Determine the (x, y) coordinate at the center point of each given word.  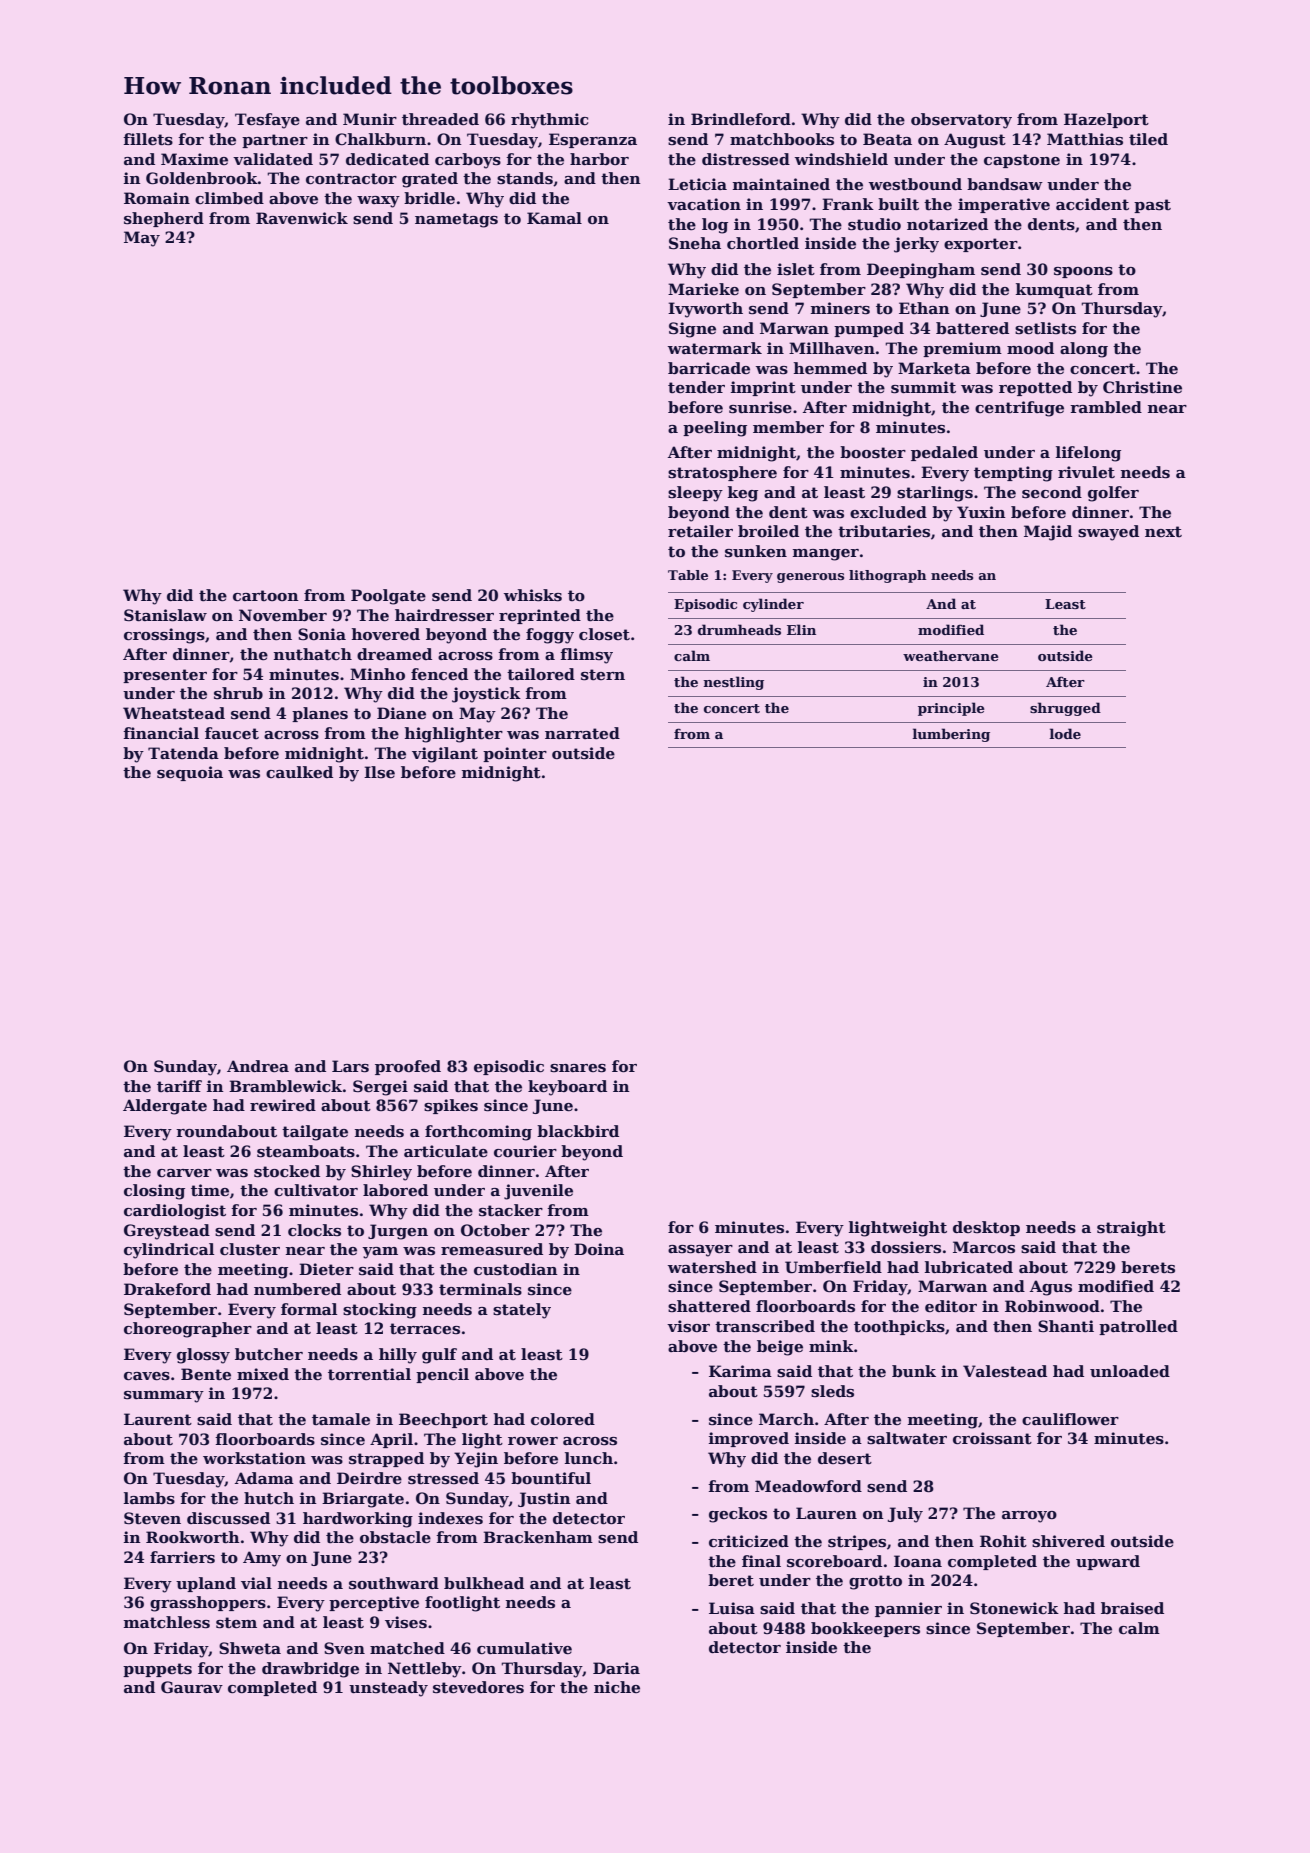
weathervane (951, 655)
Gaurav (192, 1687)
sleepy (695, 494)
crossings (164, 636)
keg (743, 494)
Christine (1142, 387)
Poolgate (388, 597)
